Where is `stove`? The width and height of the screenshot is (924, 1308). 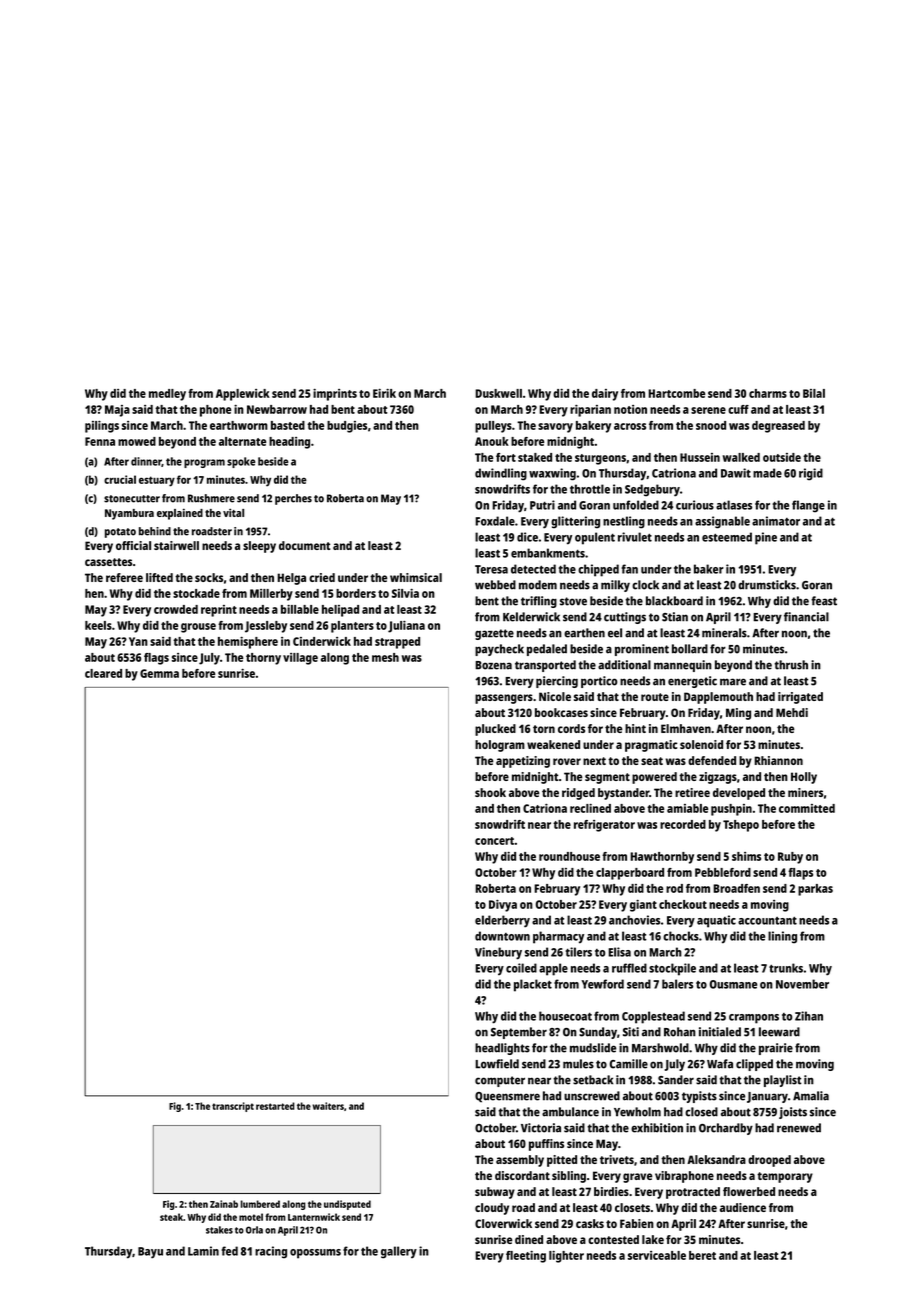
stove is located at coordinates (573, 601).
